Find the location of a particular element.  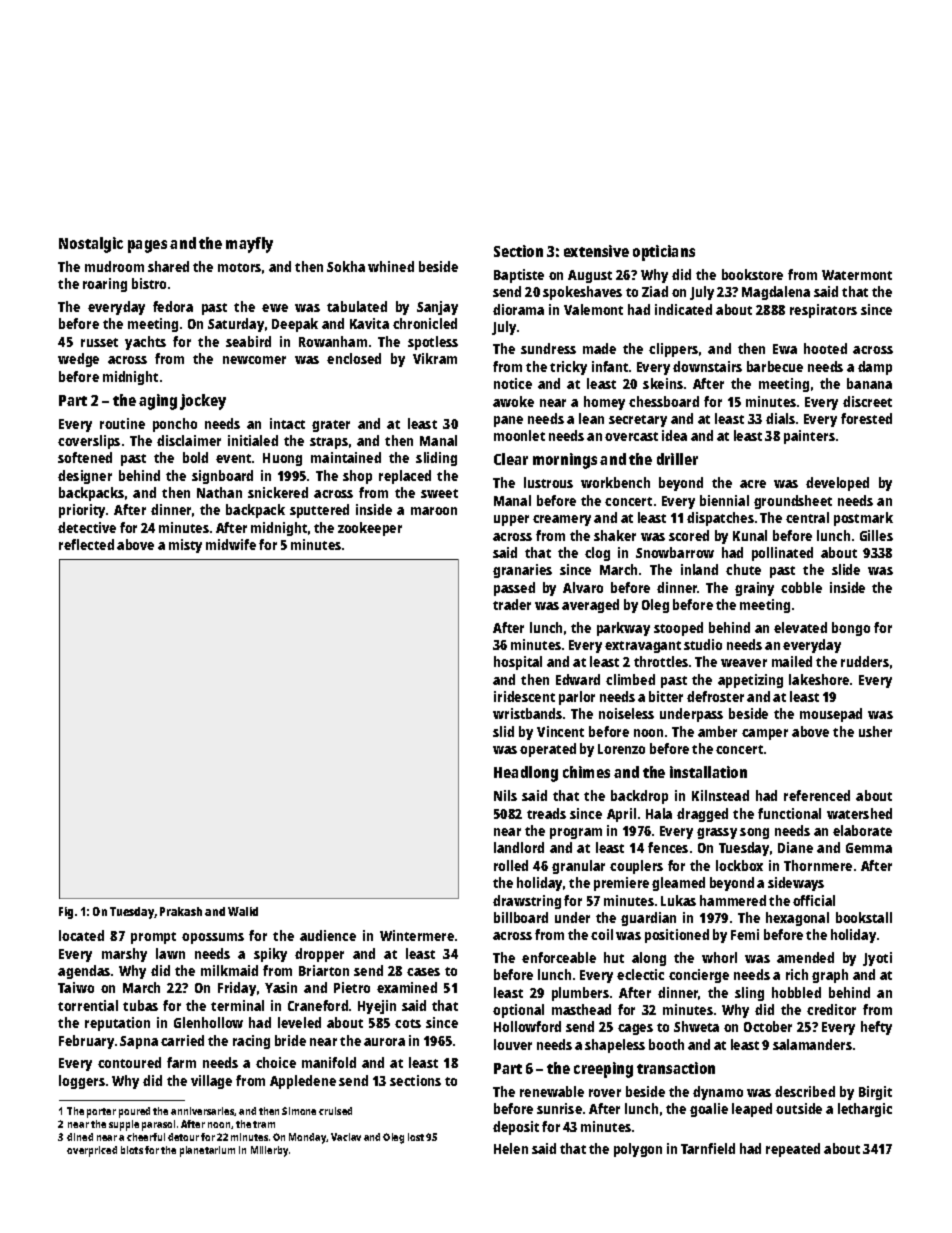

Walid is located at coordinates (243, 911).
